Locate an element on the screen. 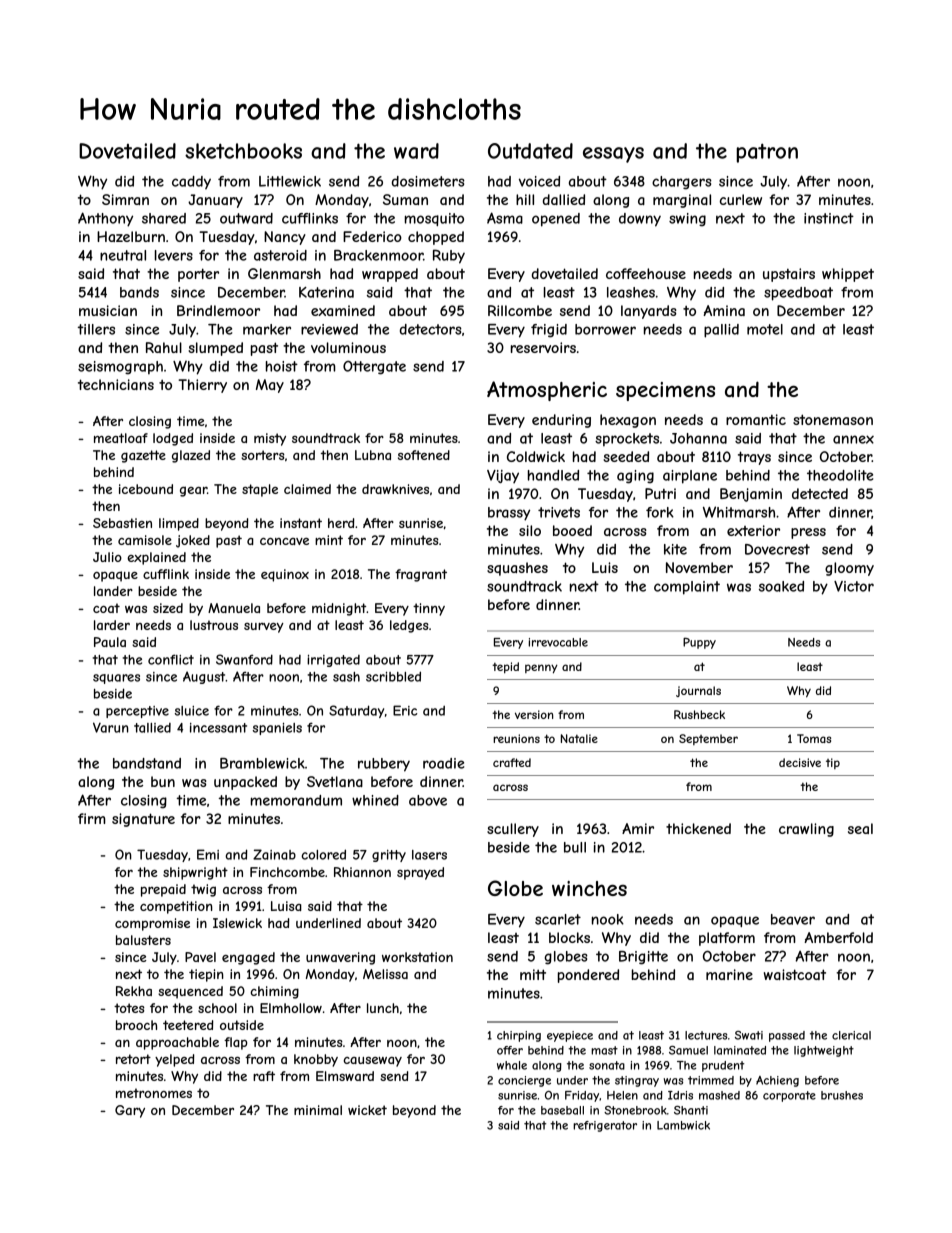 This screenshot has height=1233, width=952. wicket is located at coordinates (367, 1110).
